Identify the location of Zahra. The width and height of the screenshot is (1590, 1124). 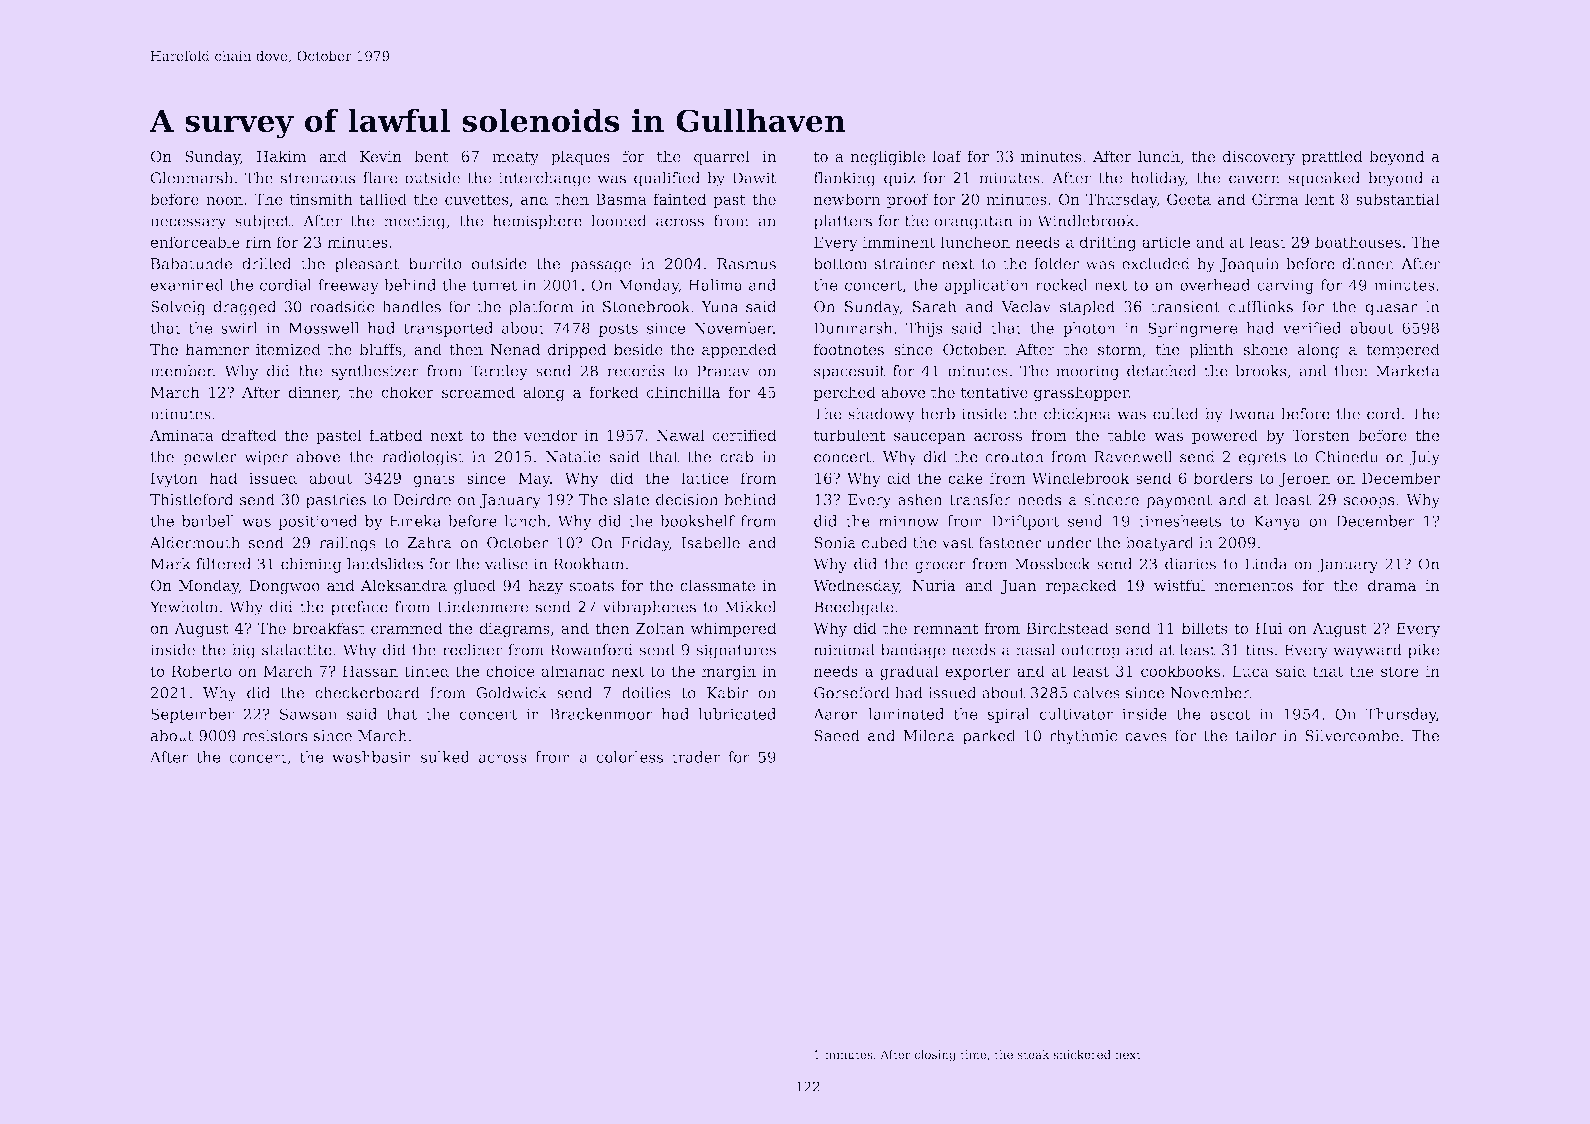
(429, 542).
